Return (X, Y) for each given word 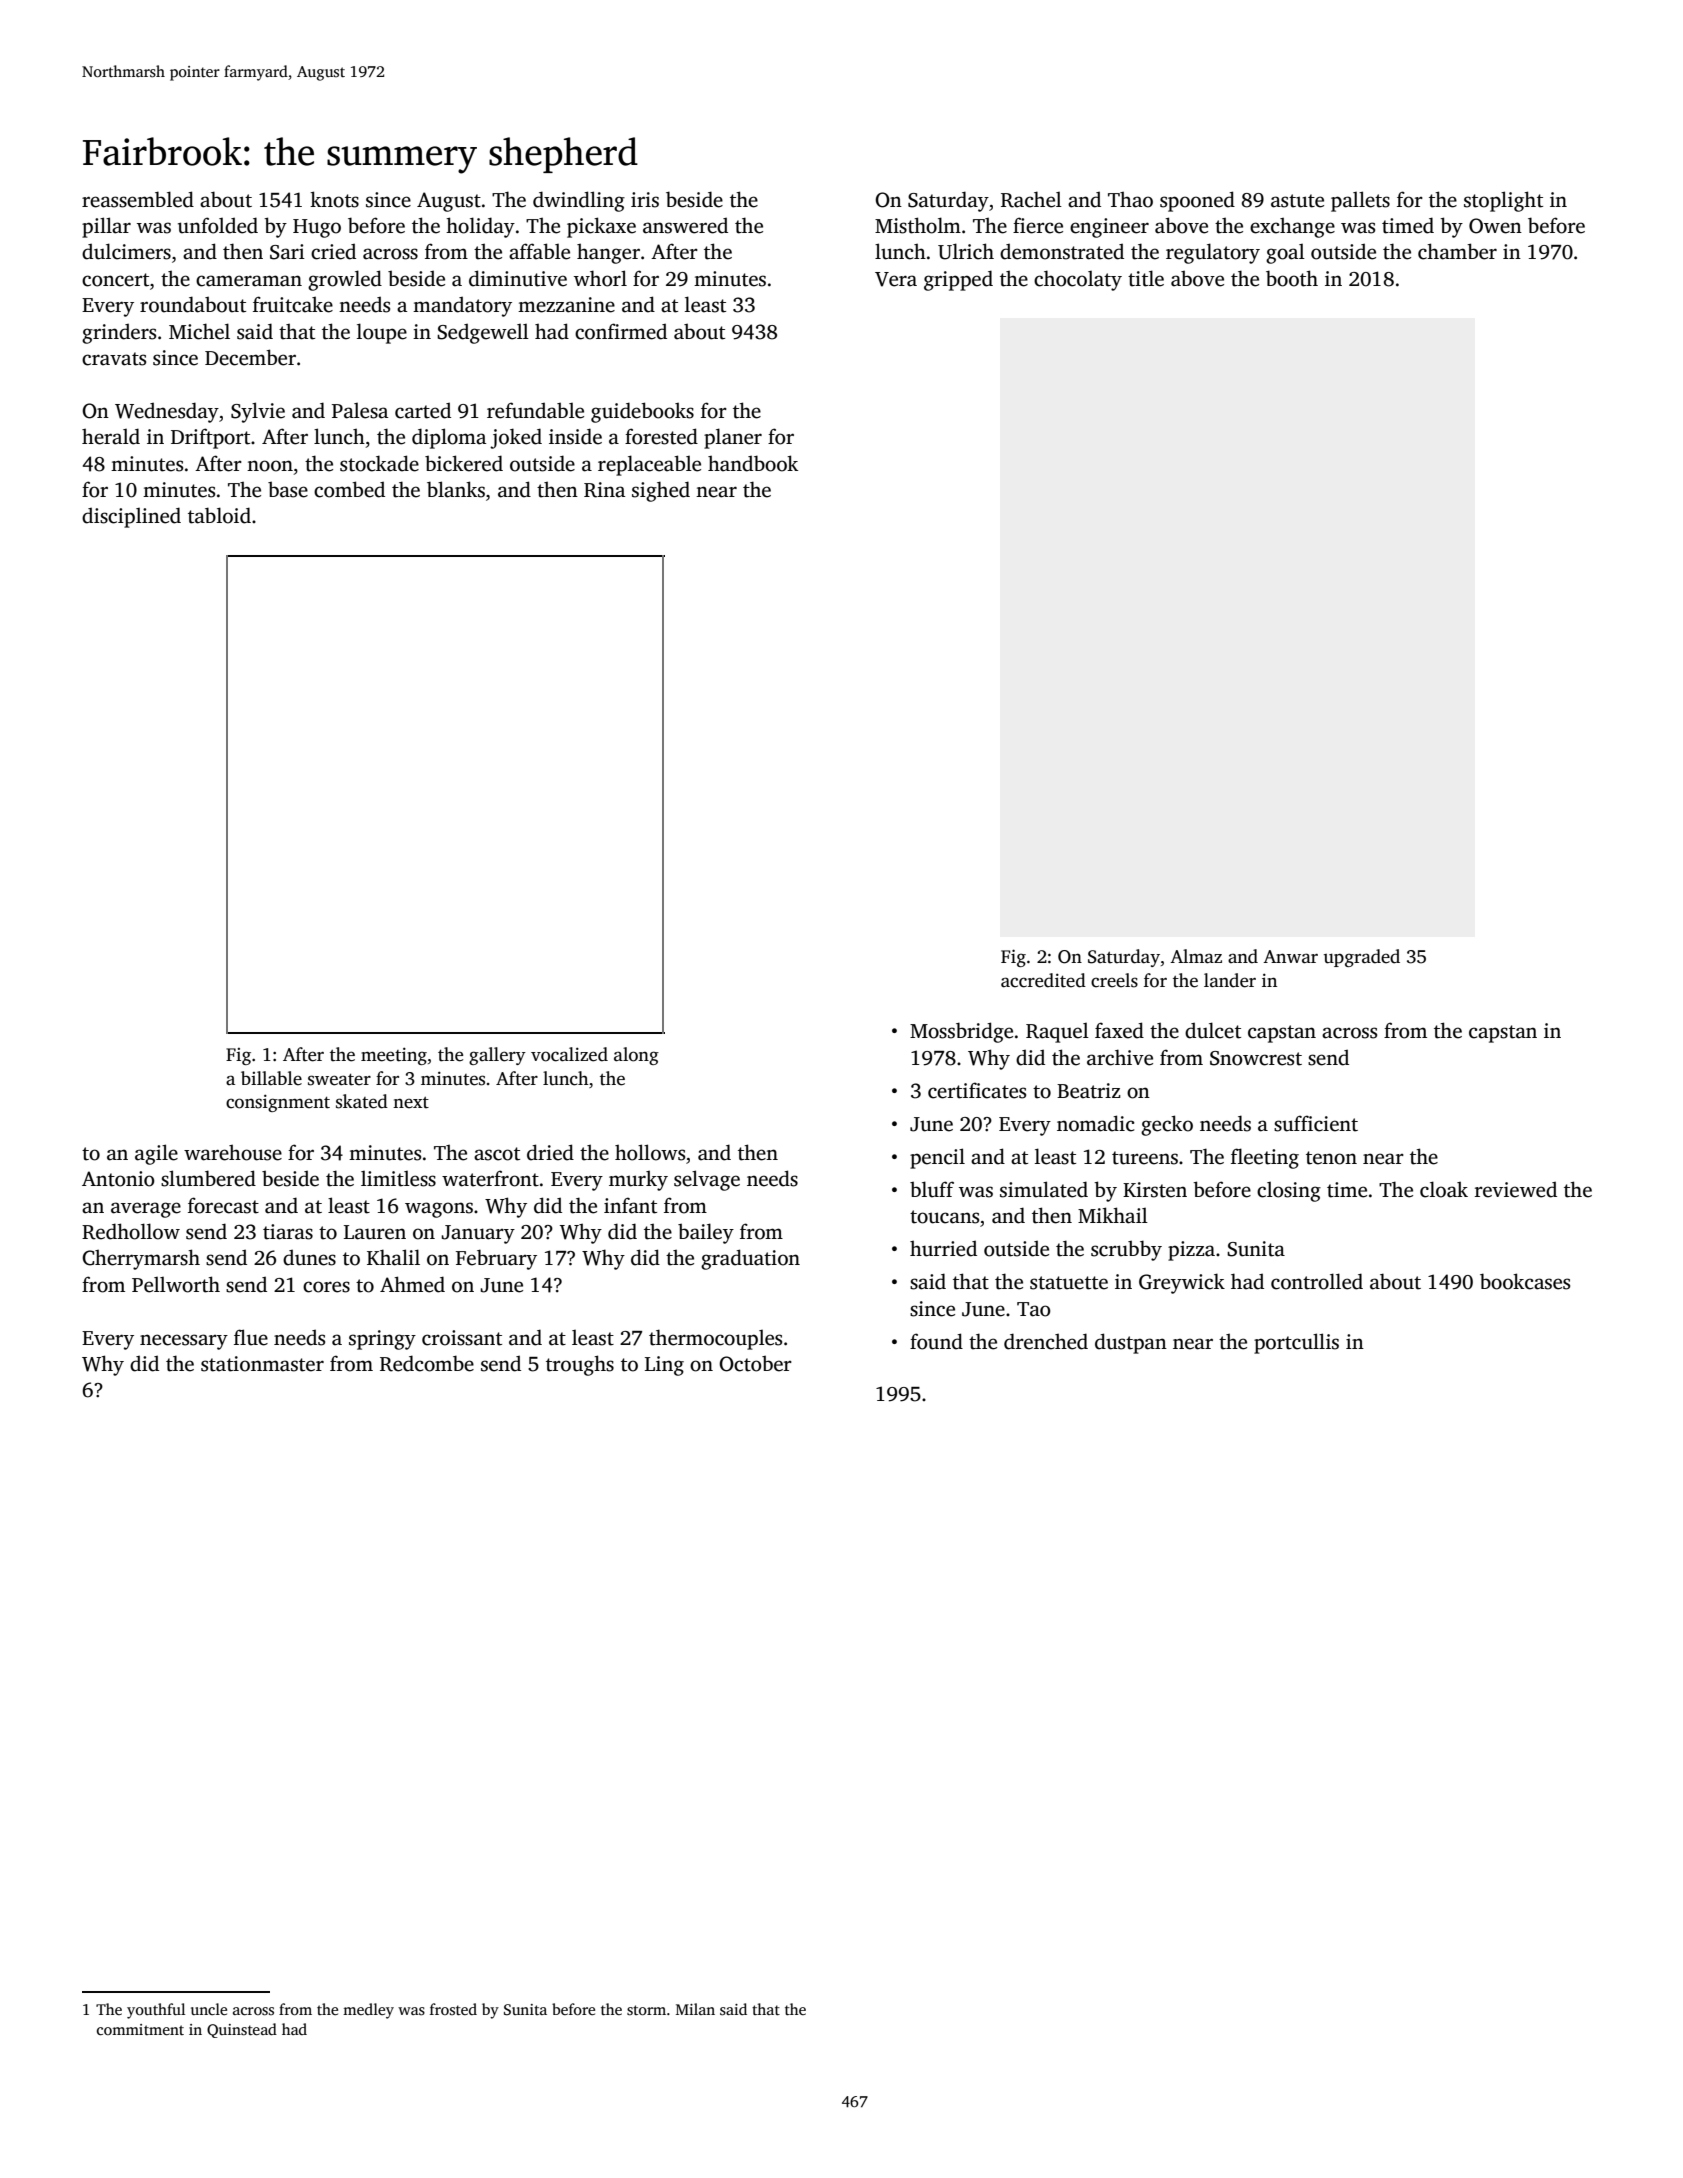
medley (368, 2011)
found (936, 1341)
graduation (750, 1259)
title (1146, 278)
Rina (604, 490)
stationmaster (262, 1364)
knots (334, 199)
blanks (456, 489)
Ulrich (966, 251)
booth (1292, 278)
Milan (695, 2009)
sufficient (1316, 1123)
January (478, 1234)
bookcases (1525, 1281)
